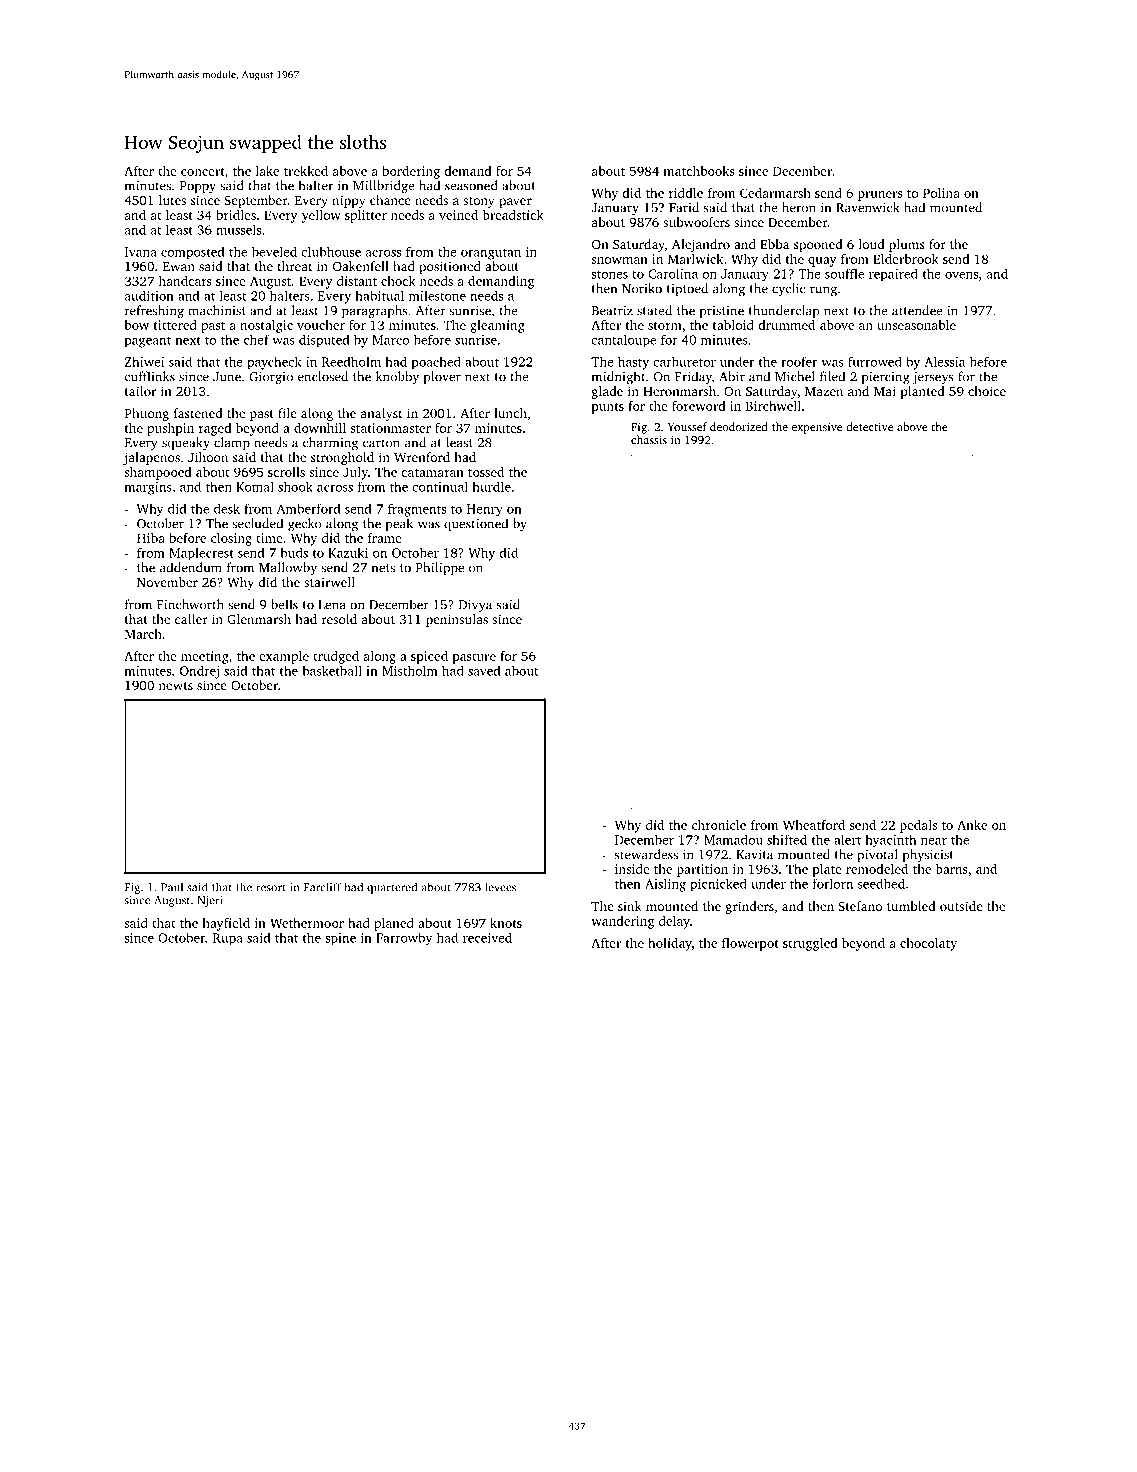 The width and height of the document is (1137, 1472). What do you see at coordinates (203, 171) in the document?
I see `concert` at bounding box center [203, 171].
